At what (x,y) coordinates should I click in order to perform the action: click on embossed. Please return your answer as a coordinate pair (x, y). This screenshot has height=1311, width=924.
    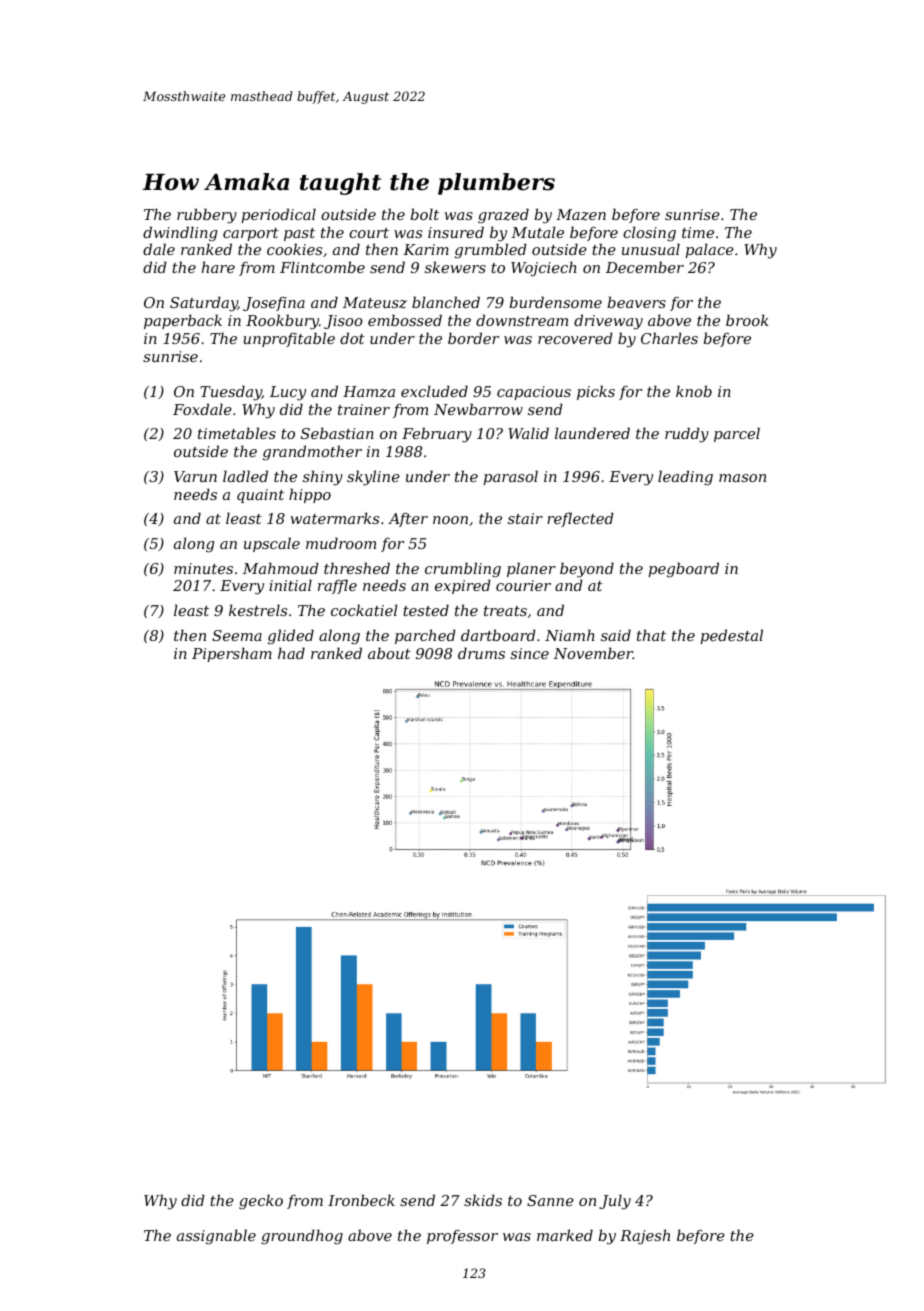
    Looking at the image, I should click on (405, 320).
